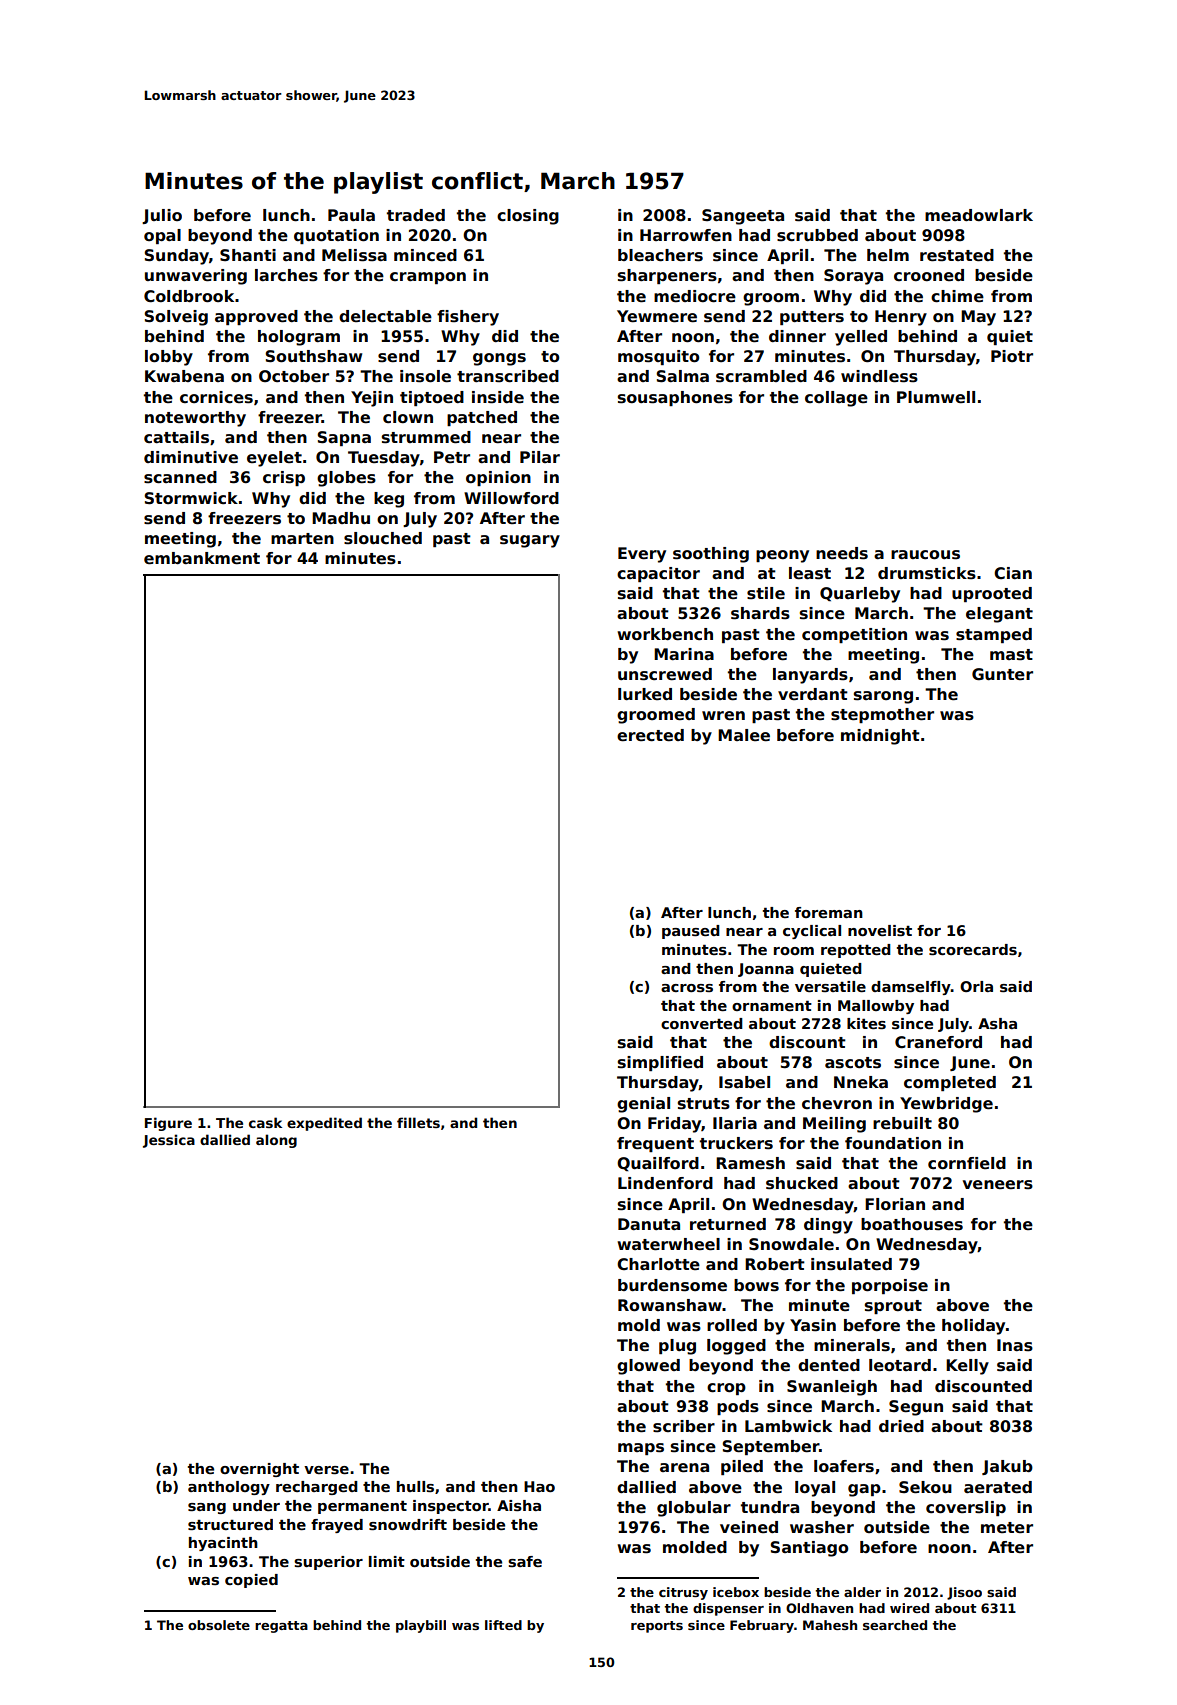  What do you see at coordinates (817, 235) in the page?
I see `scrubbed` at bounding box center [817, 235].
